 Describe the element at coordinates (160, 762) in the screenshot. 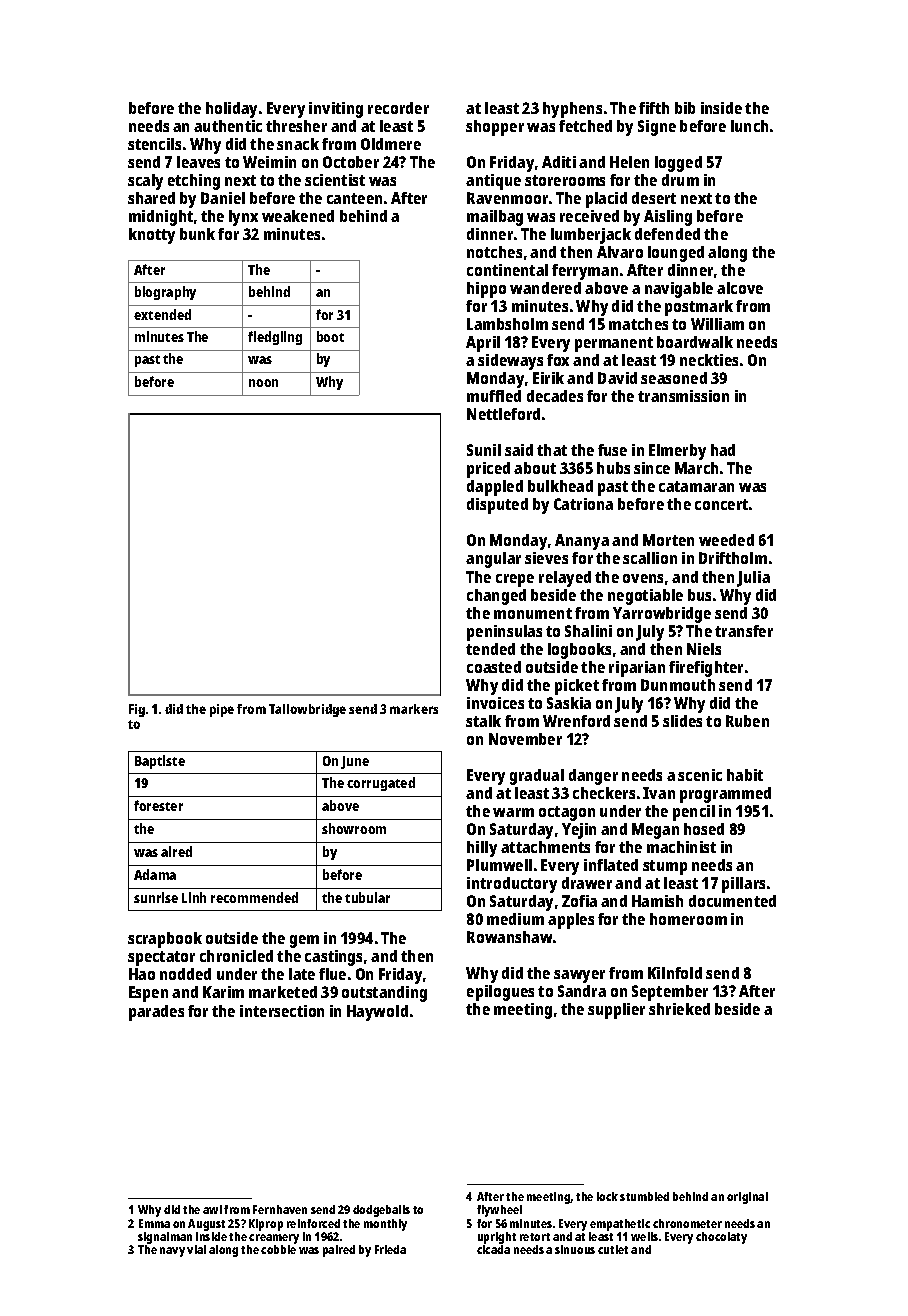

I see `Baptiste` at that location.
